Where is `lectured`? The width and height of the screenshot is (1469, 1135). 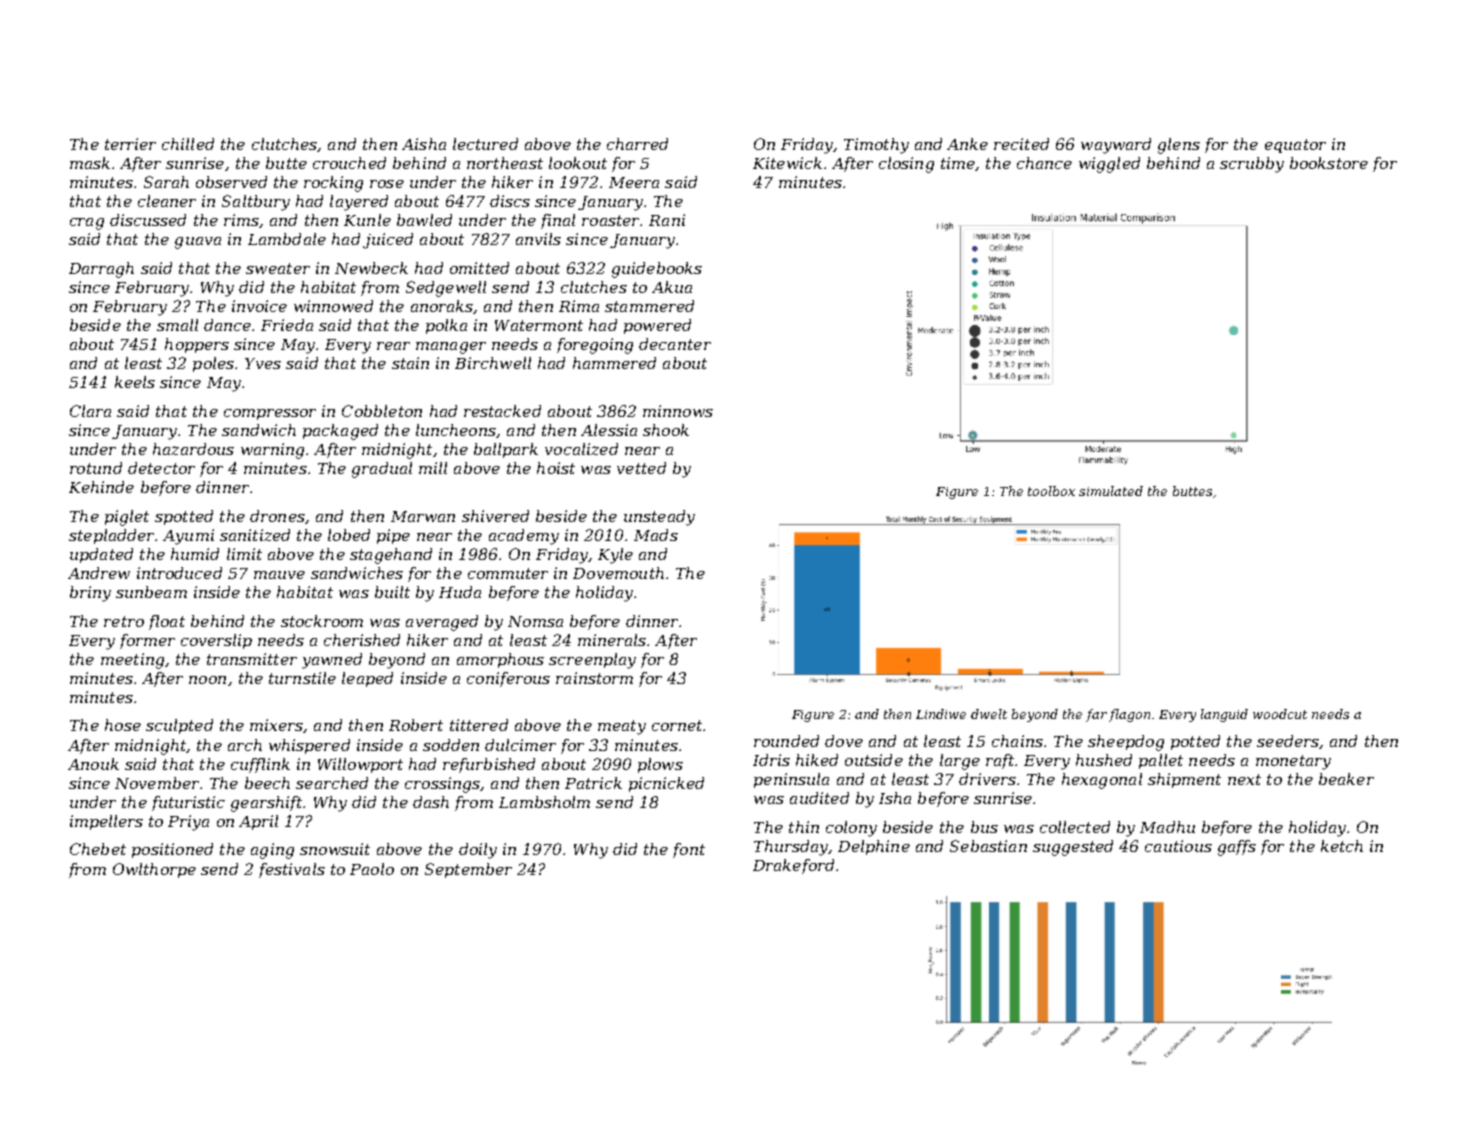
lectured is located at coordinates (485, 144).
